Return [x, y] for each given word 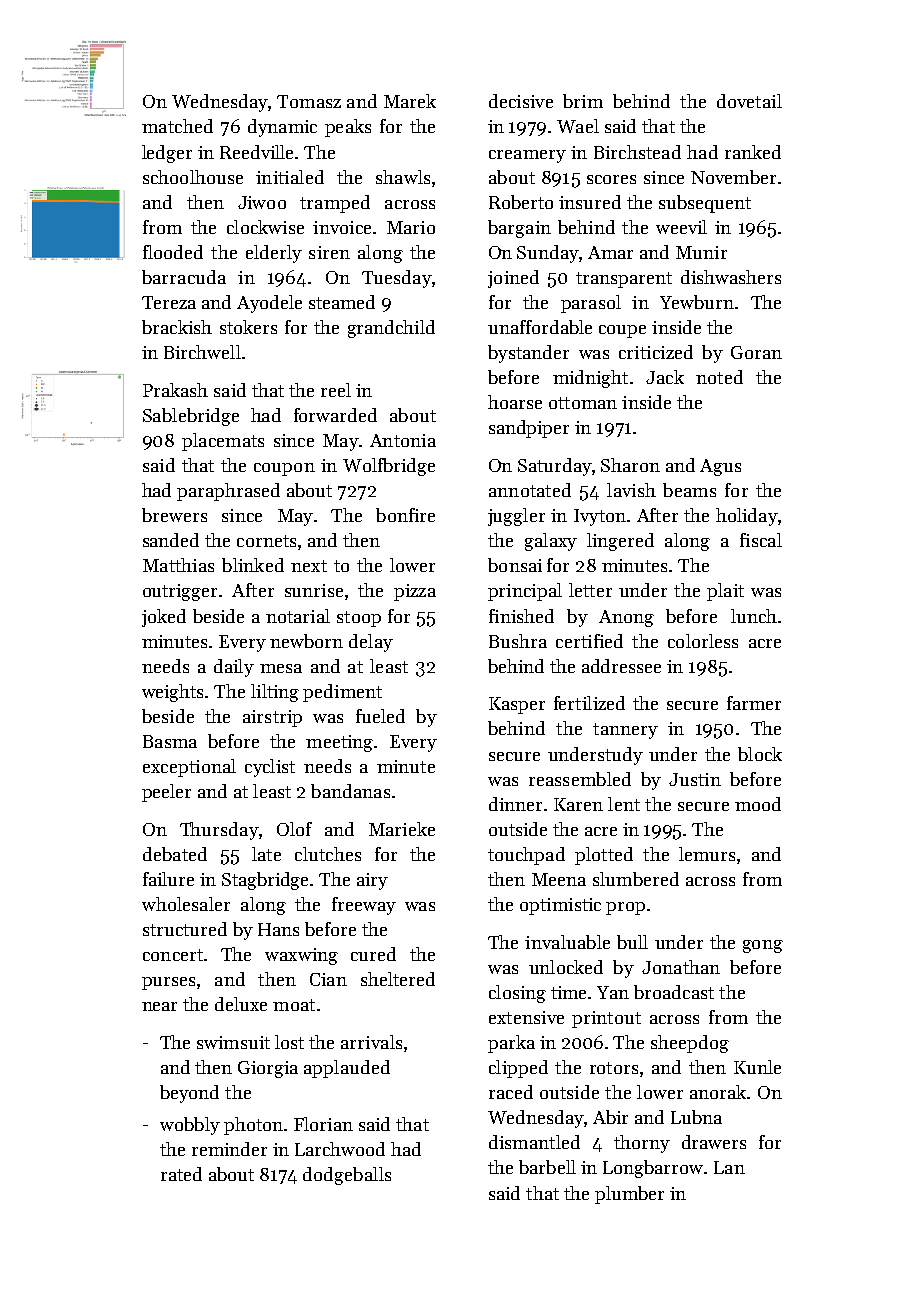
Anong [626, 618]
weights [172, 693]
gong [763, 946]
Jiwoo [262, 202]
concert [173, 955]
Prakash [175, 390]
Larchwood [340, 1149]
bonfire [405, 515]
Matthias [178, 565]
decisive [521, 101]
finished [521, 616]
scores [611, 179]
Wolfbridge [389, 467]
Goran [756, 352]
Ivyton [600, 517]
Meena [559, 879]
